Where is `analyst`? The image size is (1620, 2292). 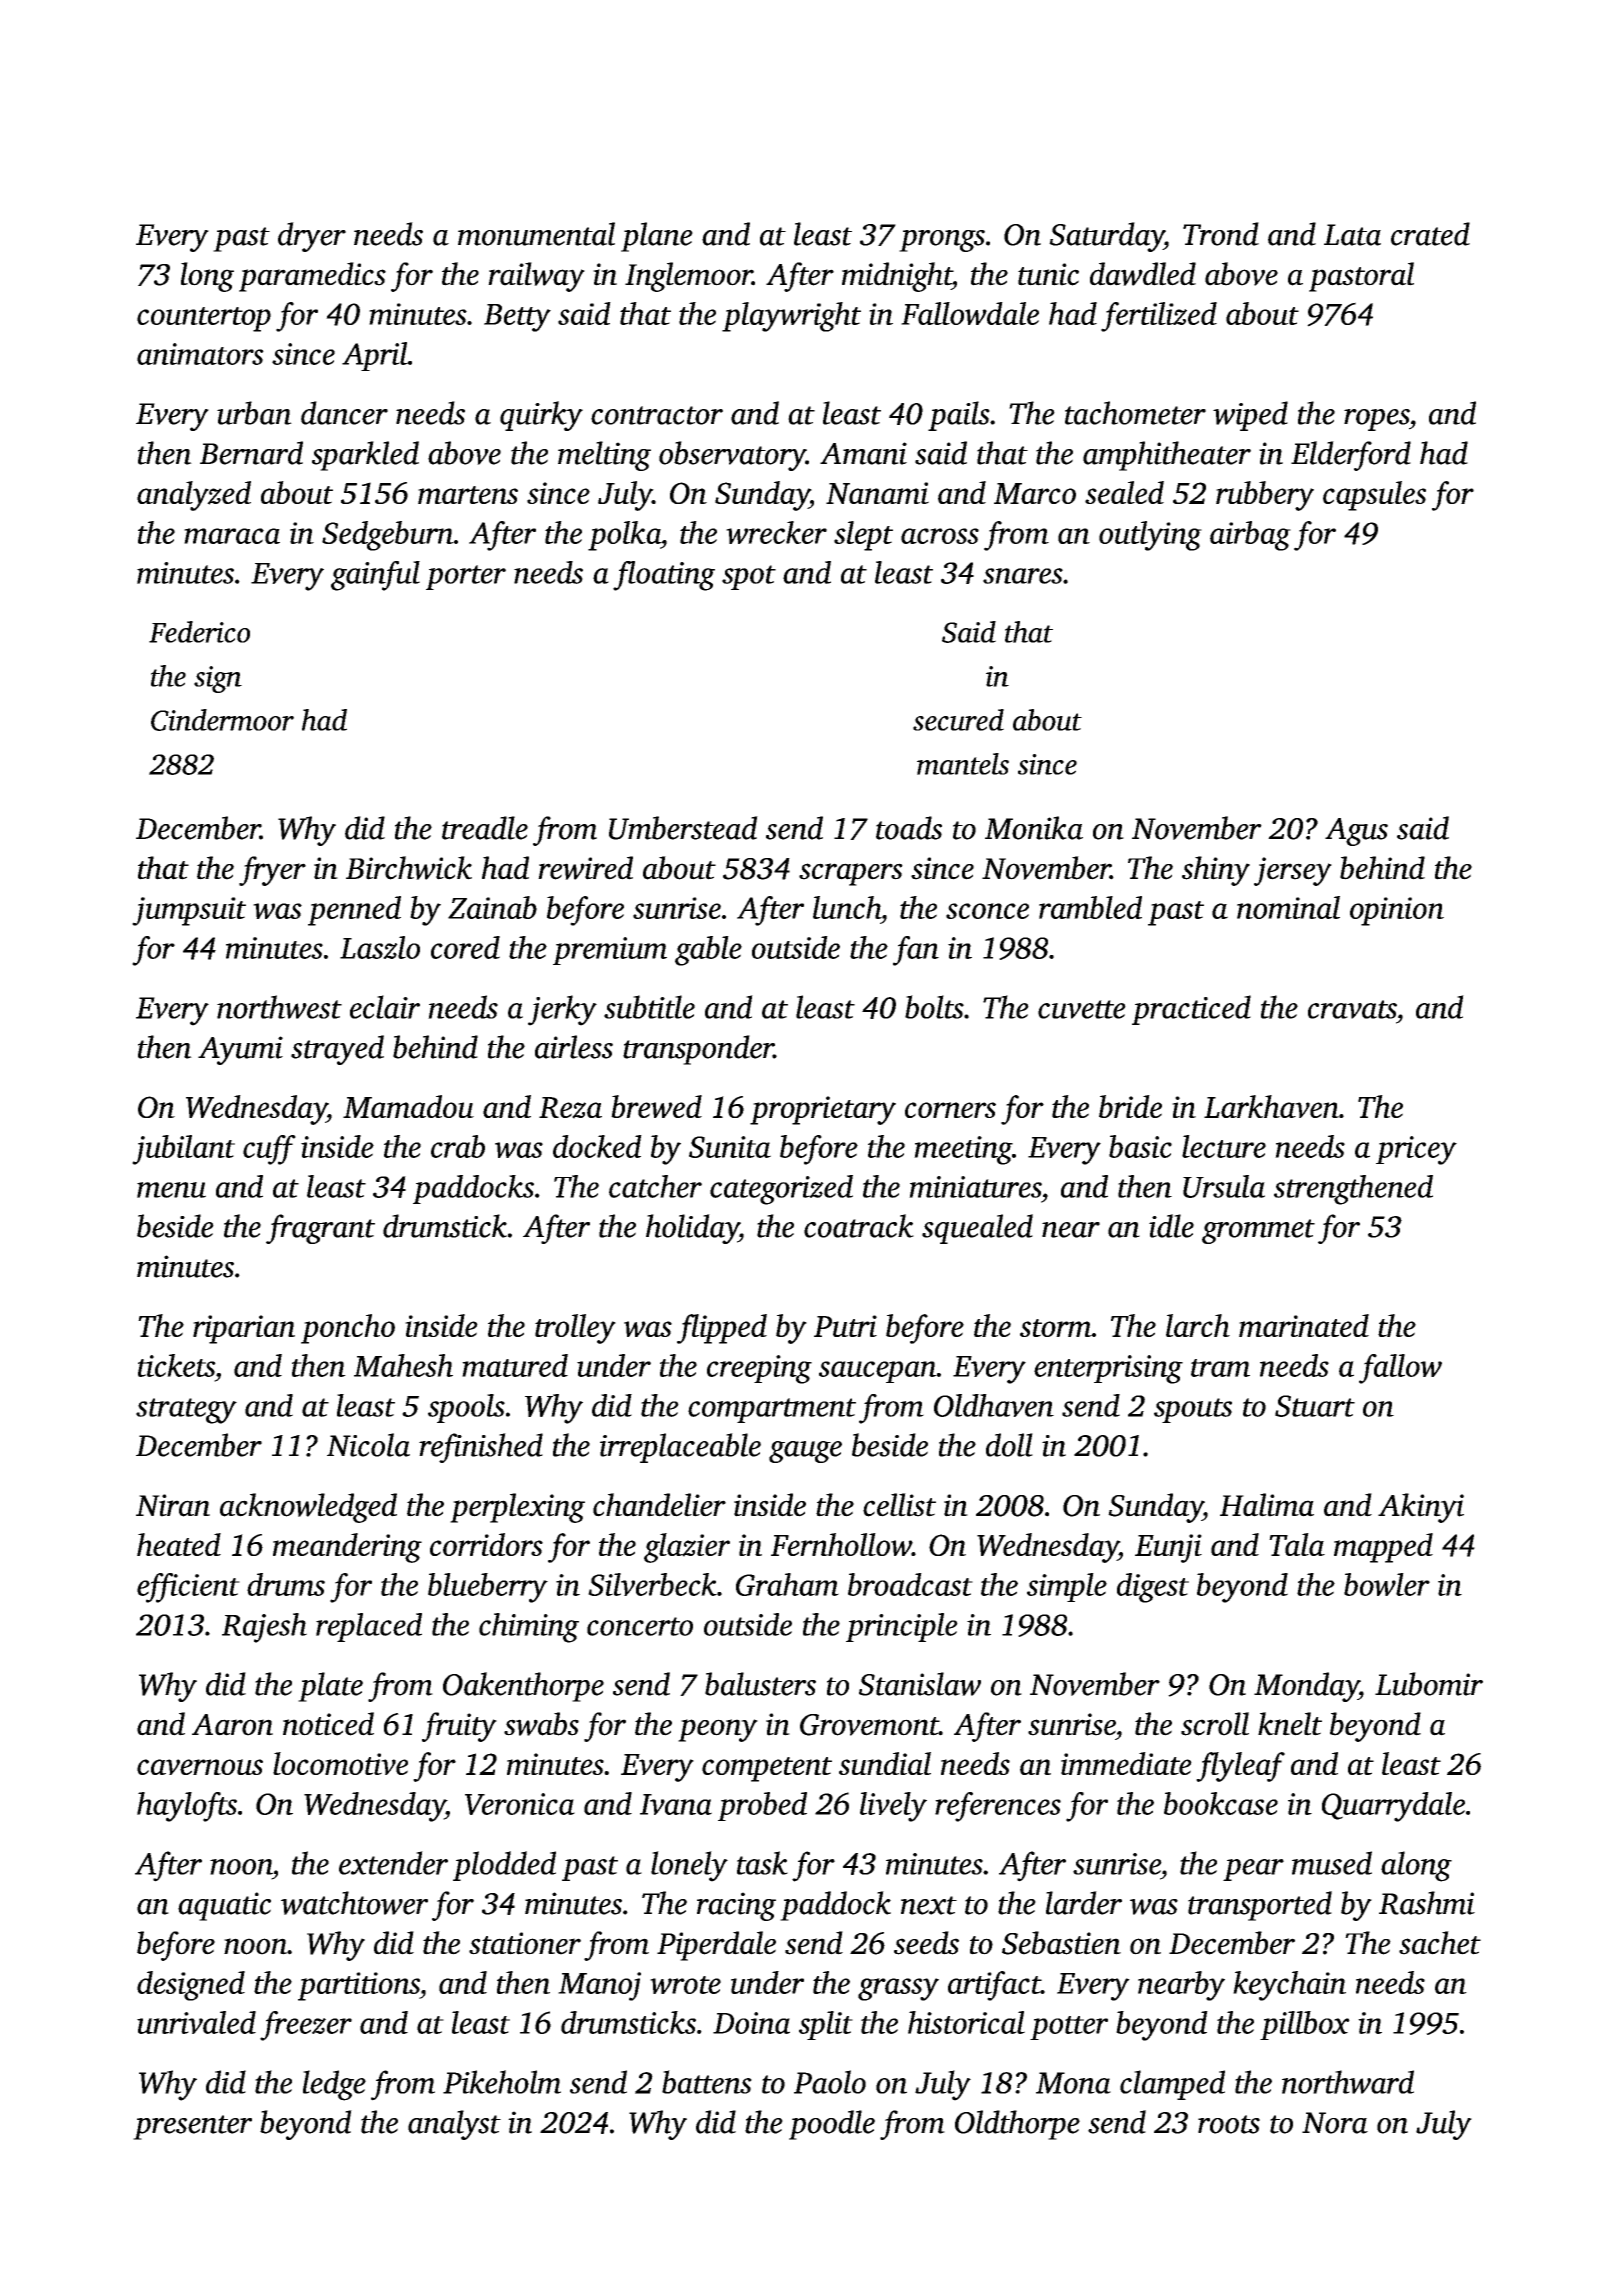 analyst is located at coordinates (454, 2125).
